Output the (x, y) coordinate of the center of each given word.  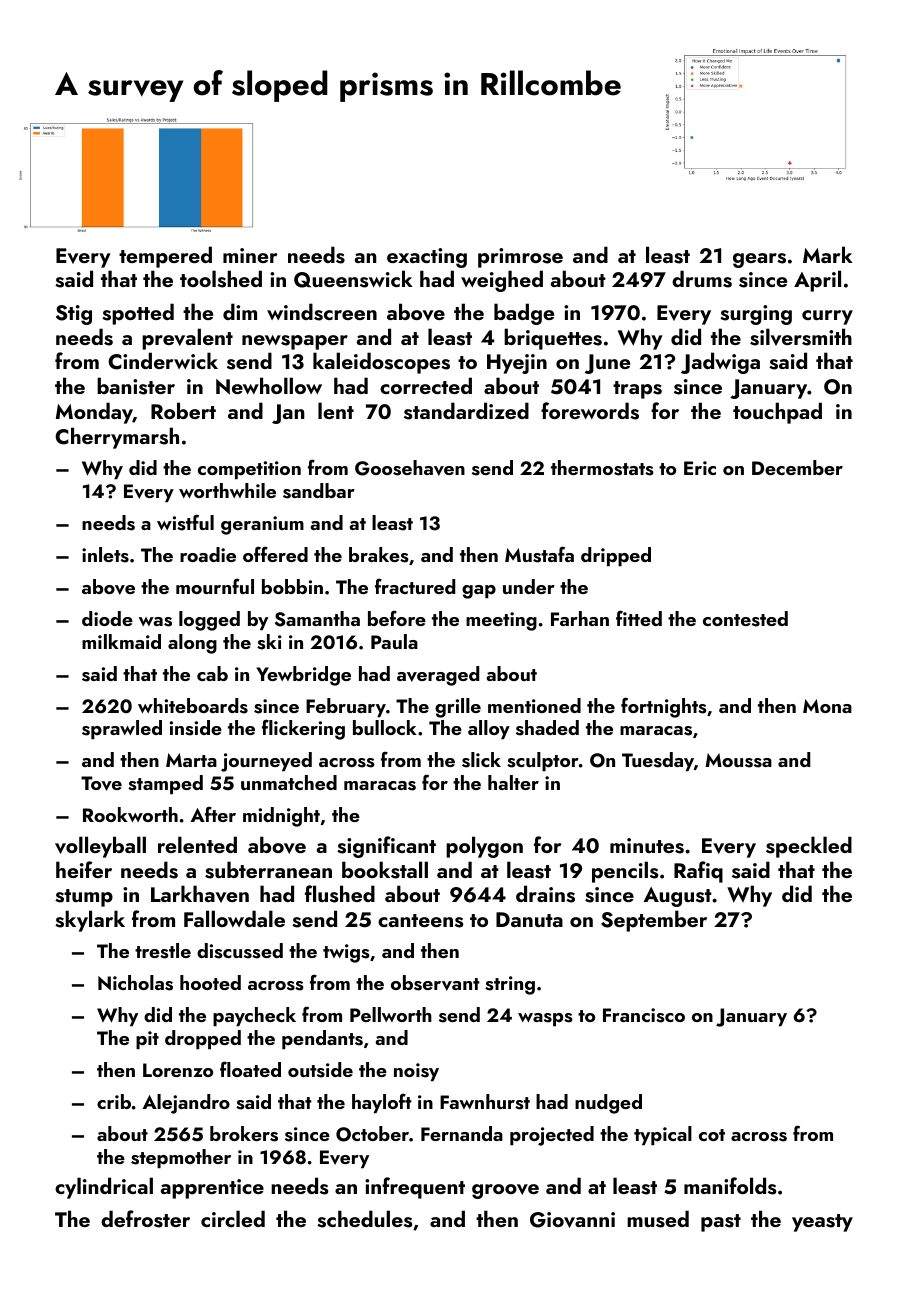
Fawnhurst (485, 1102)
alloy (489, 729)
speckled (809, 847)
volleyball (100, 847)
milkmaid (121, 641)
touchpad (777, 413)
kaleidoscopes (381, 363)
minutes (647, 846)
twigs (346, 953)
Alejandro (186, 1104)
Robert (183, 410)
